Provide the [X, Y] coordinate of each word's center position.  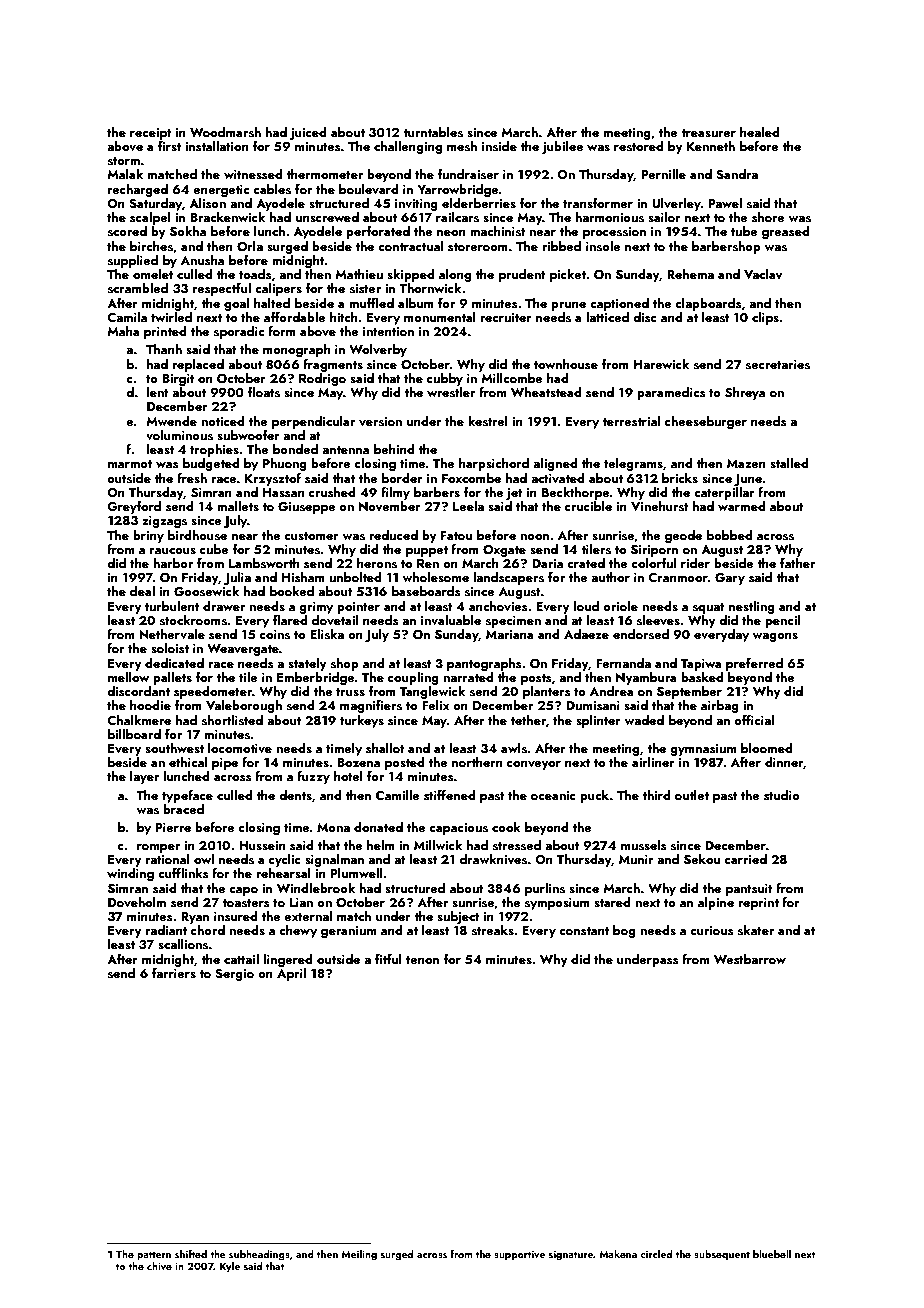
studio [782, 795]
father [797, 563]
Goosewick [206, 591]
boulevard [369, 189]
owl [204, 859]
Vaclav [763, 274]
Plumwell [356, 873]
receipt [151, 134]
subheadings [259, 1255]
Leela [468, 506]
